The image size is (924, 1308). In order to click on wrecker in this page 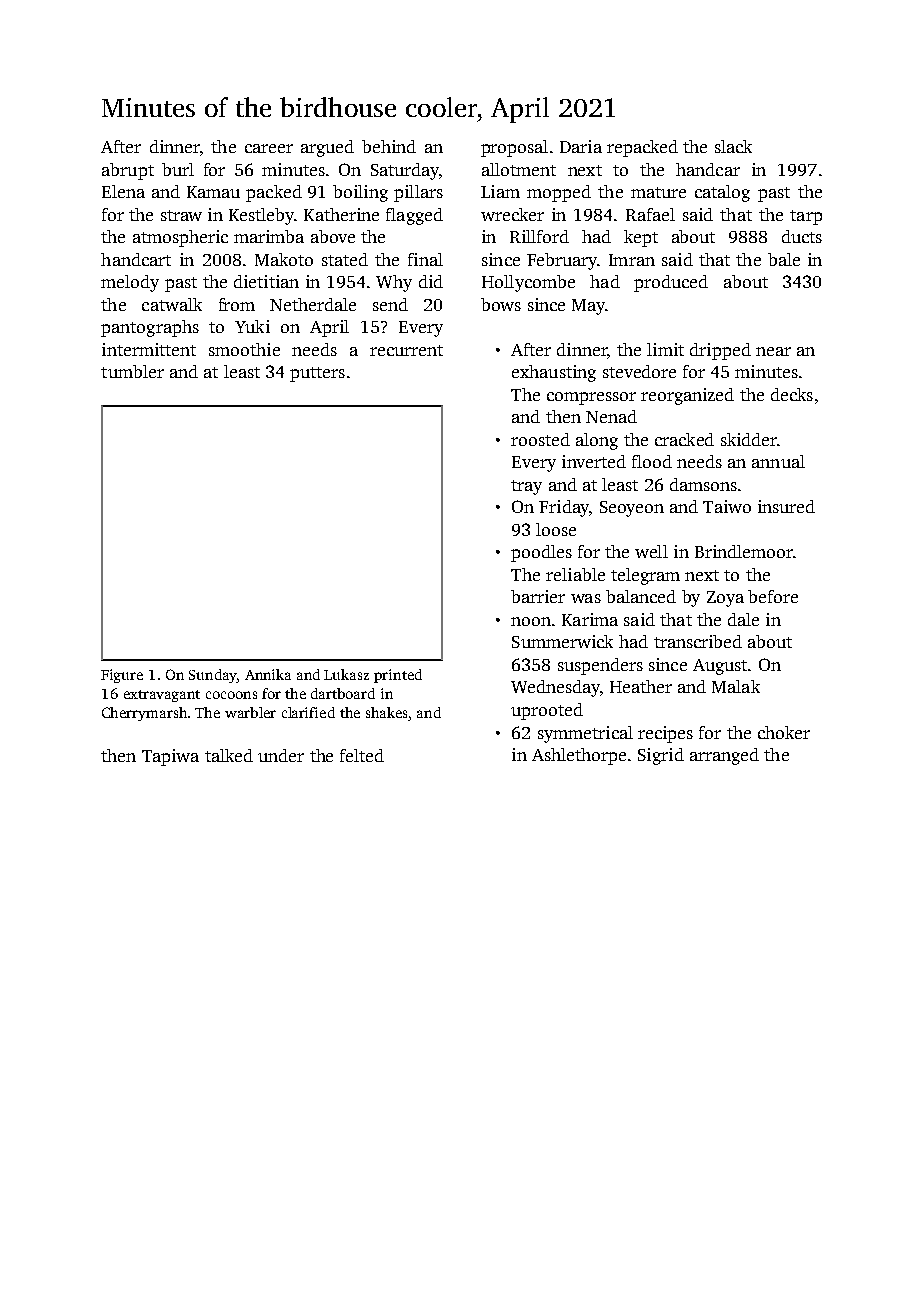, I will do `click(512, 214)`.
